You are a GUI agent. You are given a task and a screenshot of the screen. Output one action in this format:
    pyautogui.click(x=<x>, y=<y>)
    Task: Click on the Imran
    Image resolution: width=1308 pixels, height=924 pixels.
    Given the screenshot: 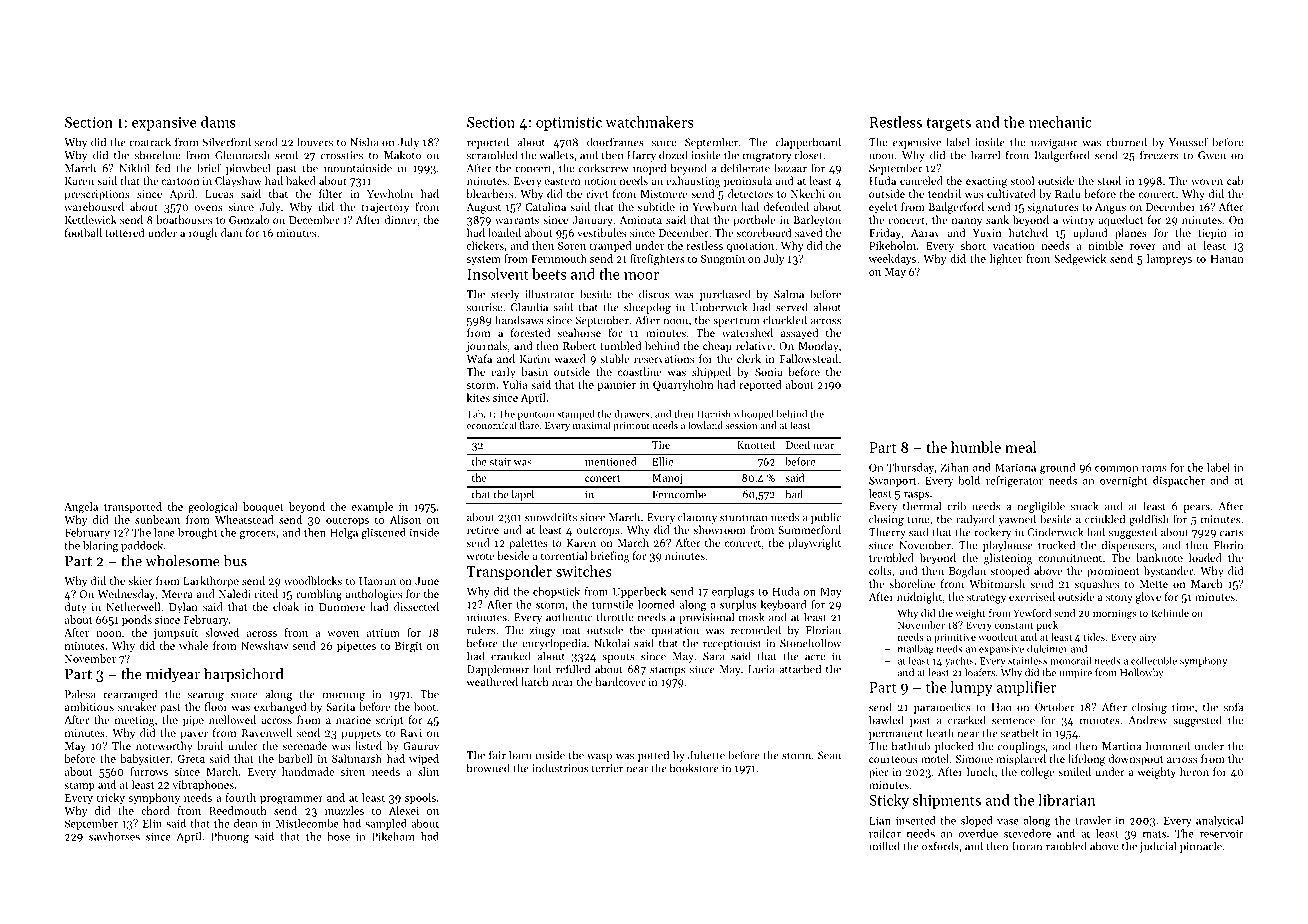 What is the action you would take?
    pyautogui.click(x=1027, y=846)
